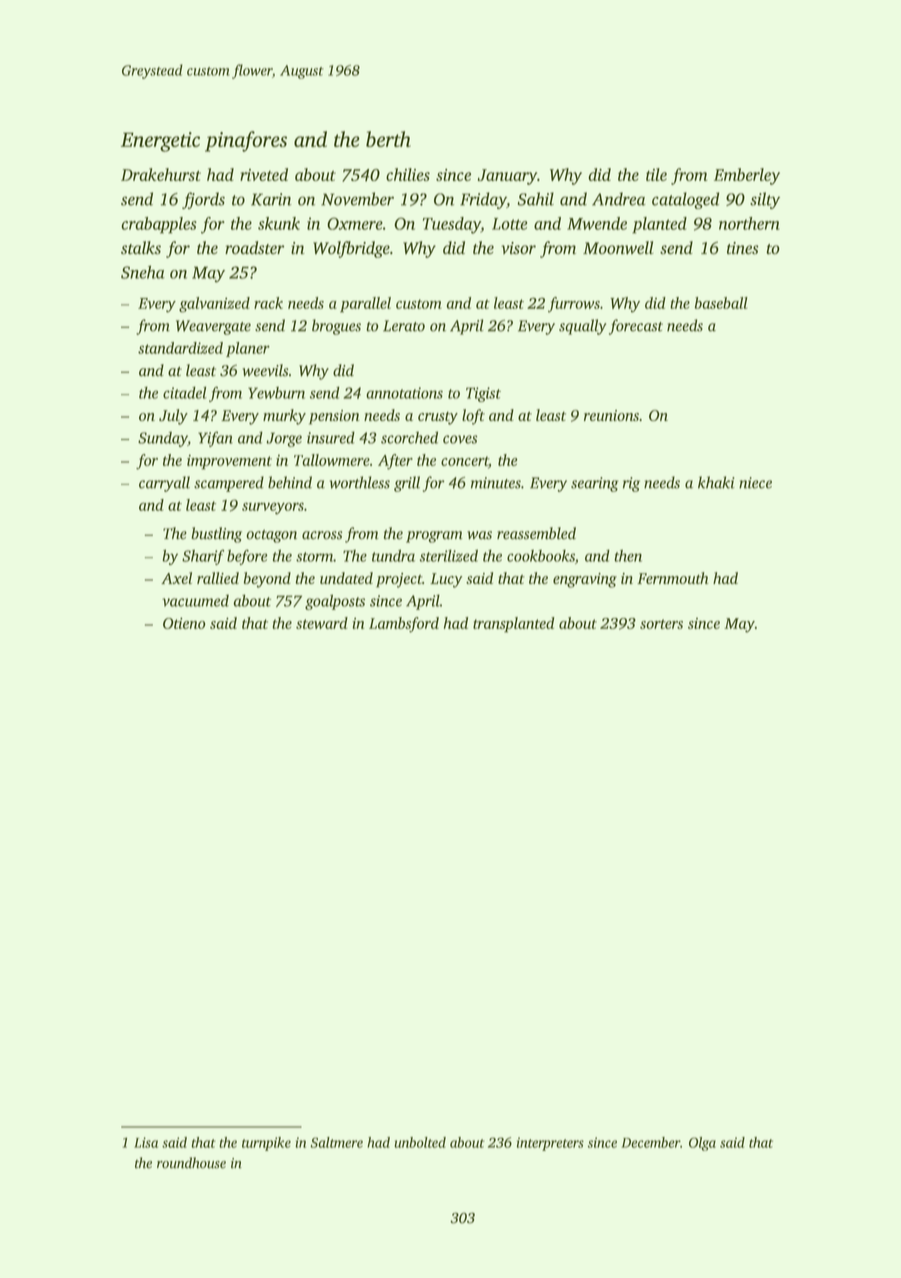 The width and height of the document is (901, 1278). Describe the element at coordinates (246, 141) in the document. I see `pinafores` at that location.
